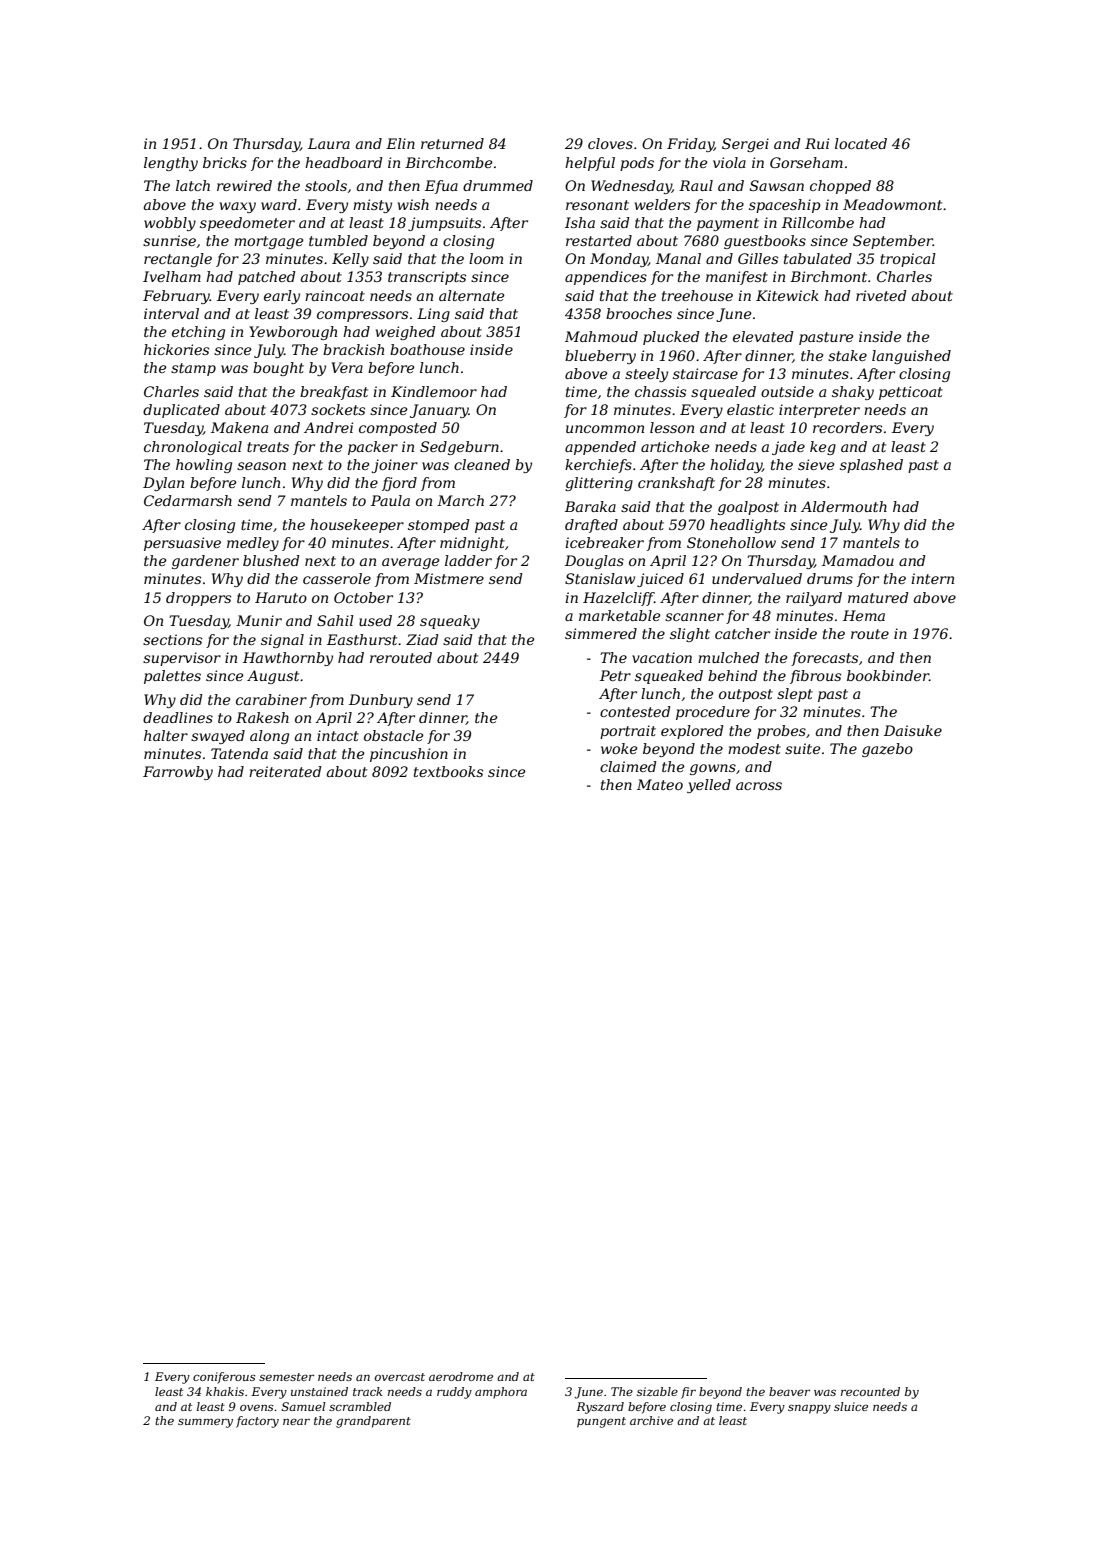  Describe the element at coordinates (285, 771) in the image. I see `reiterated` at that location.
